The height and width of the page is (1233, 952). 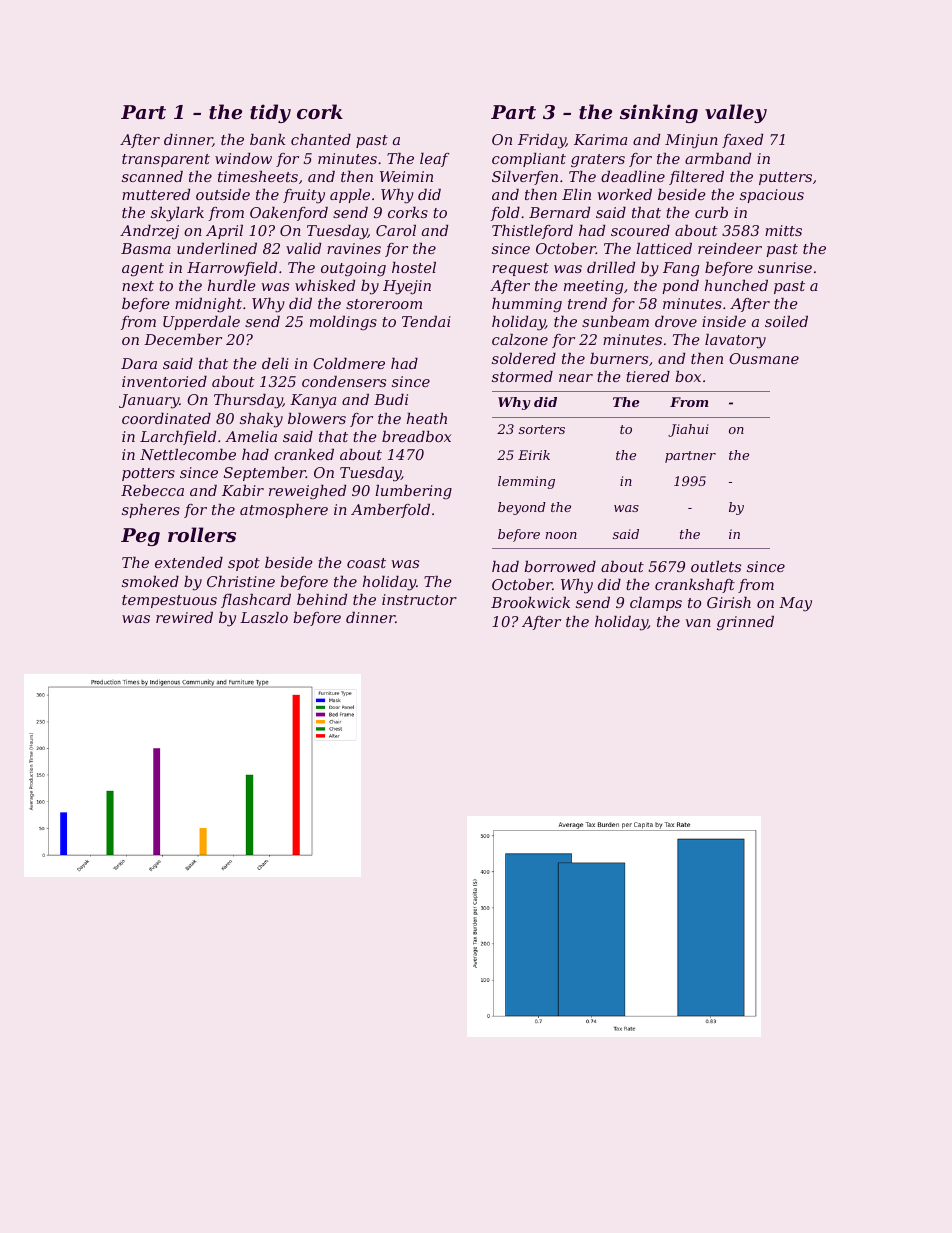 I want to click on reweighed, so click(x=307, y=492).
